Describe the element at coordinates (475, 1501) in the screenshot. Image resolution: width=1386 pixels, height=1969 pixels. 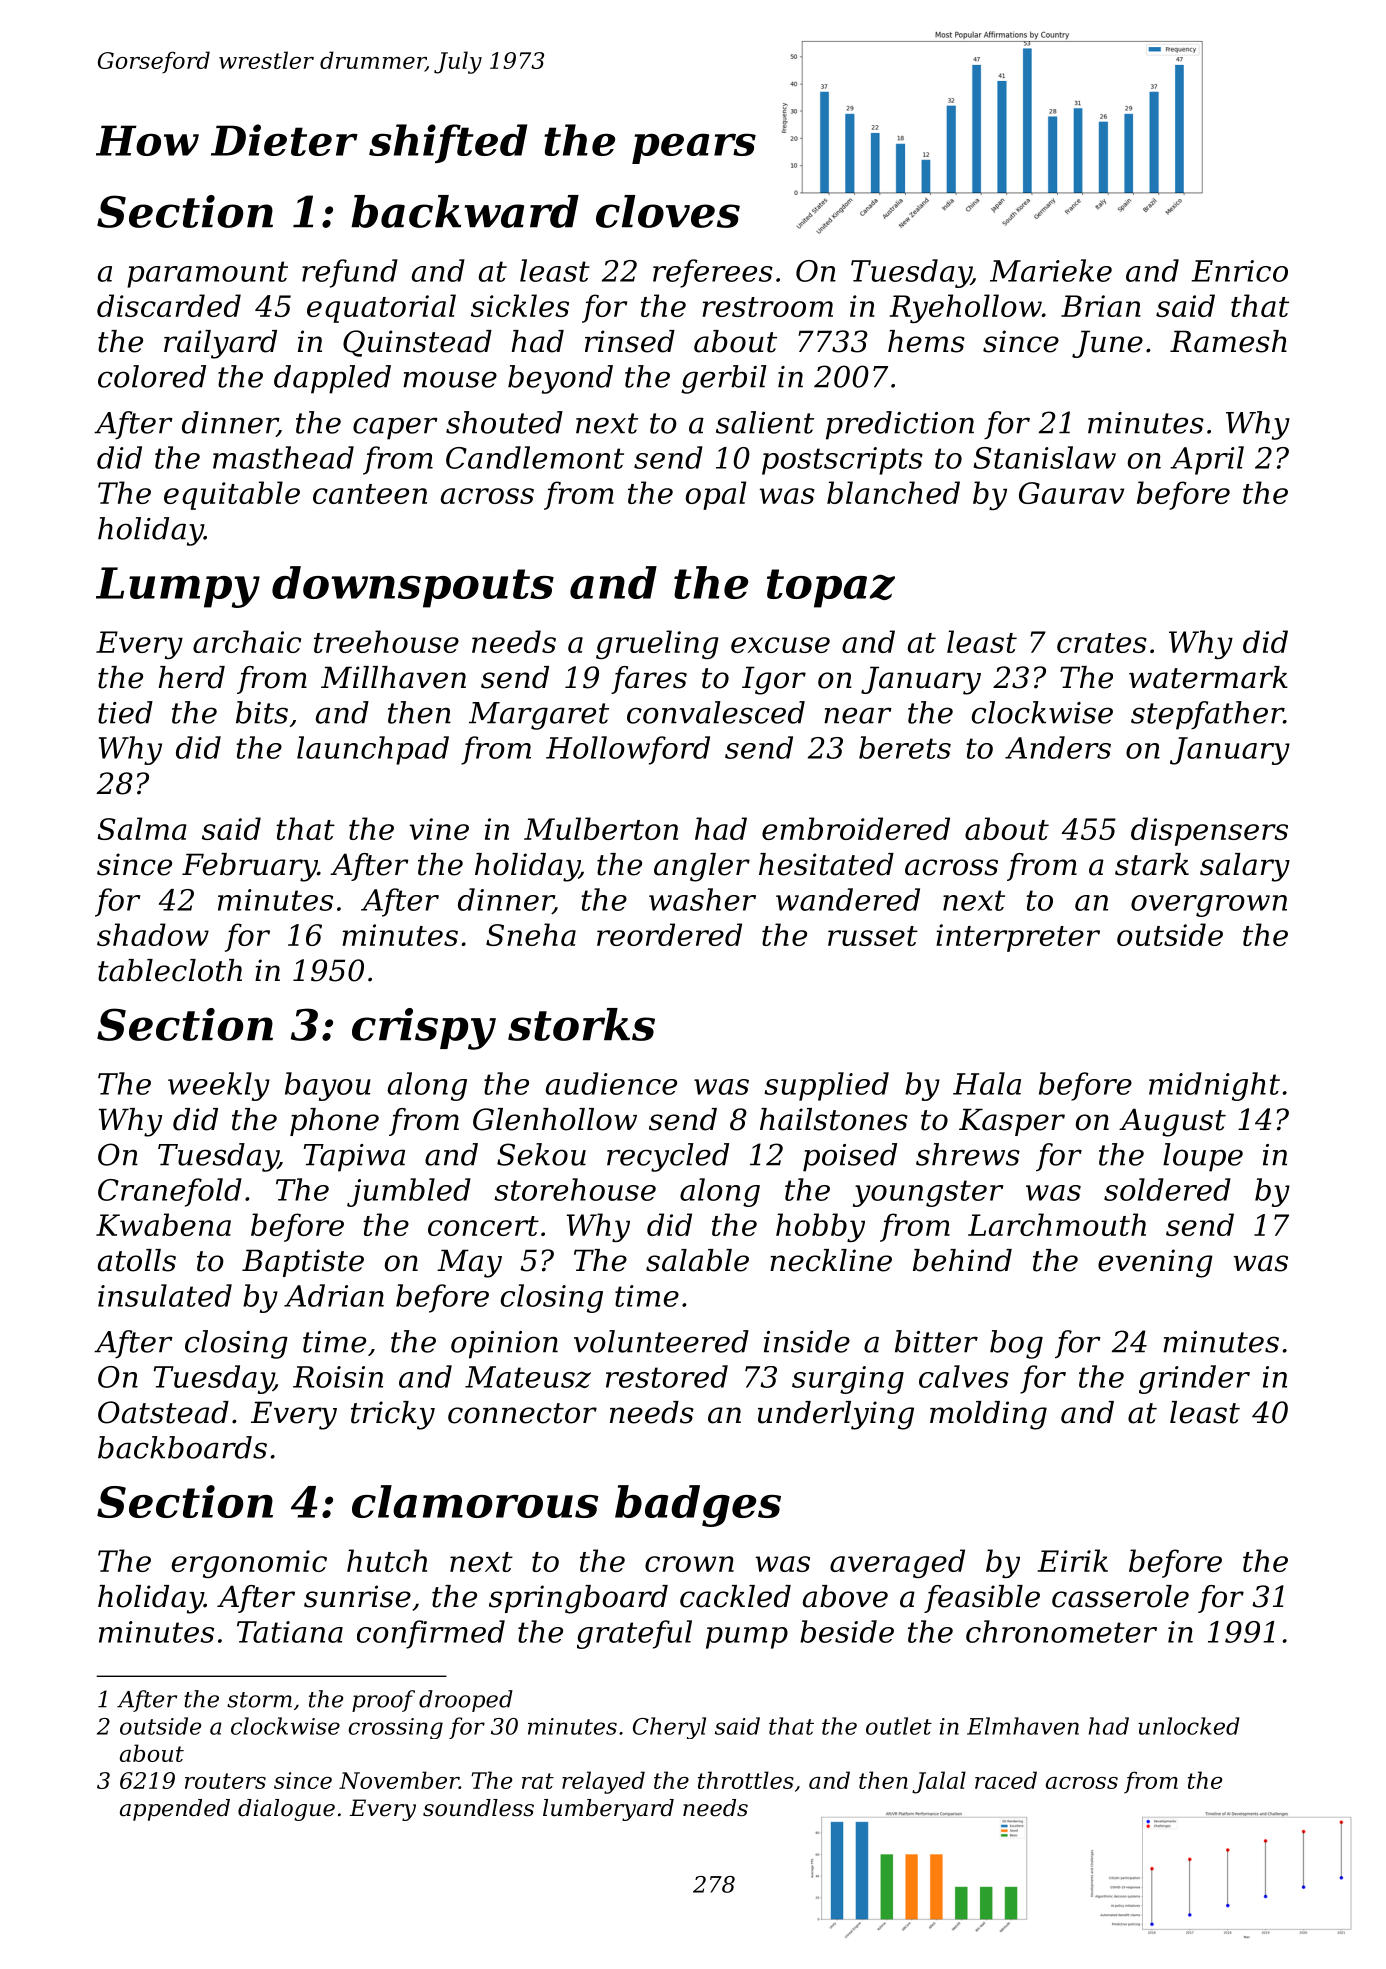
I see `clamorous` at that location.
